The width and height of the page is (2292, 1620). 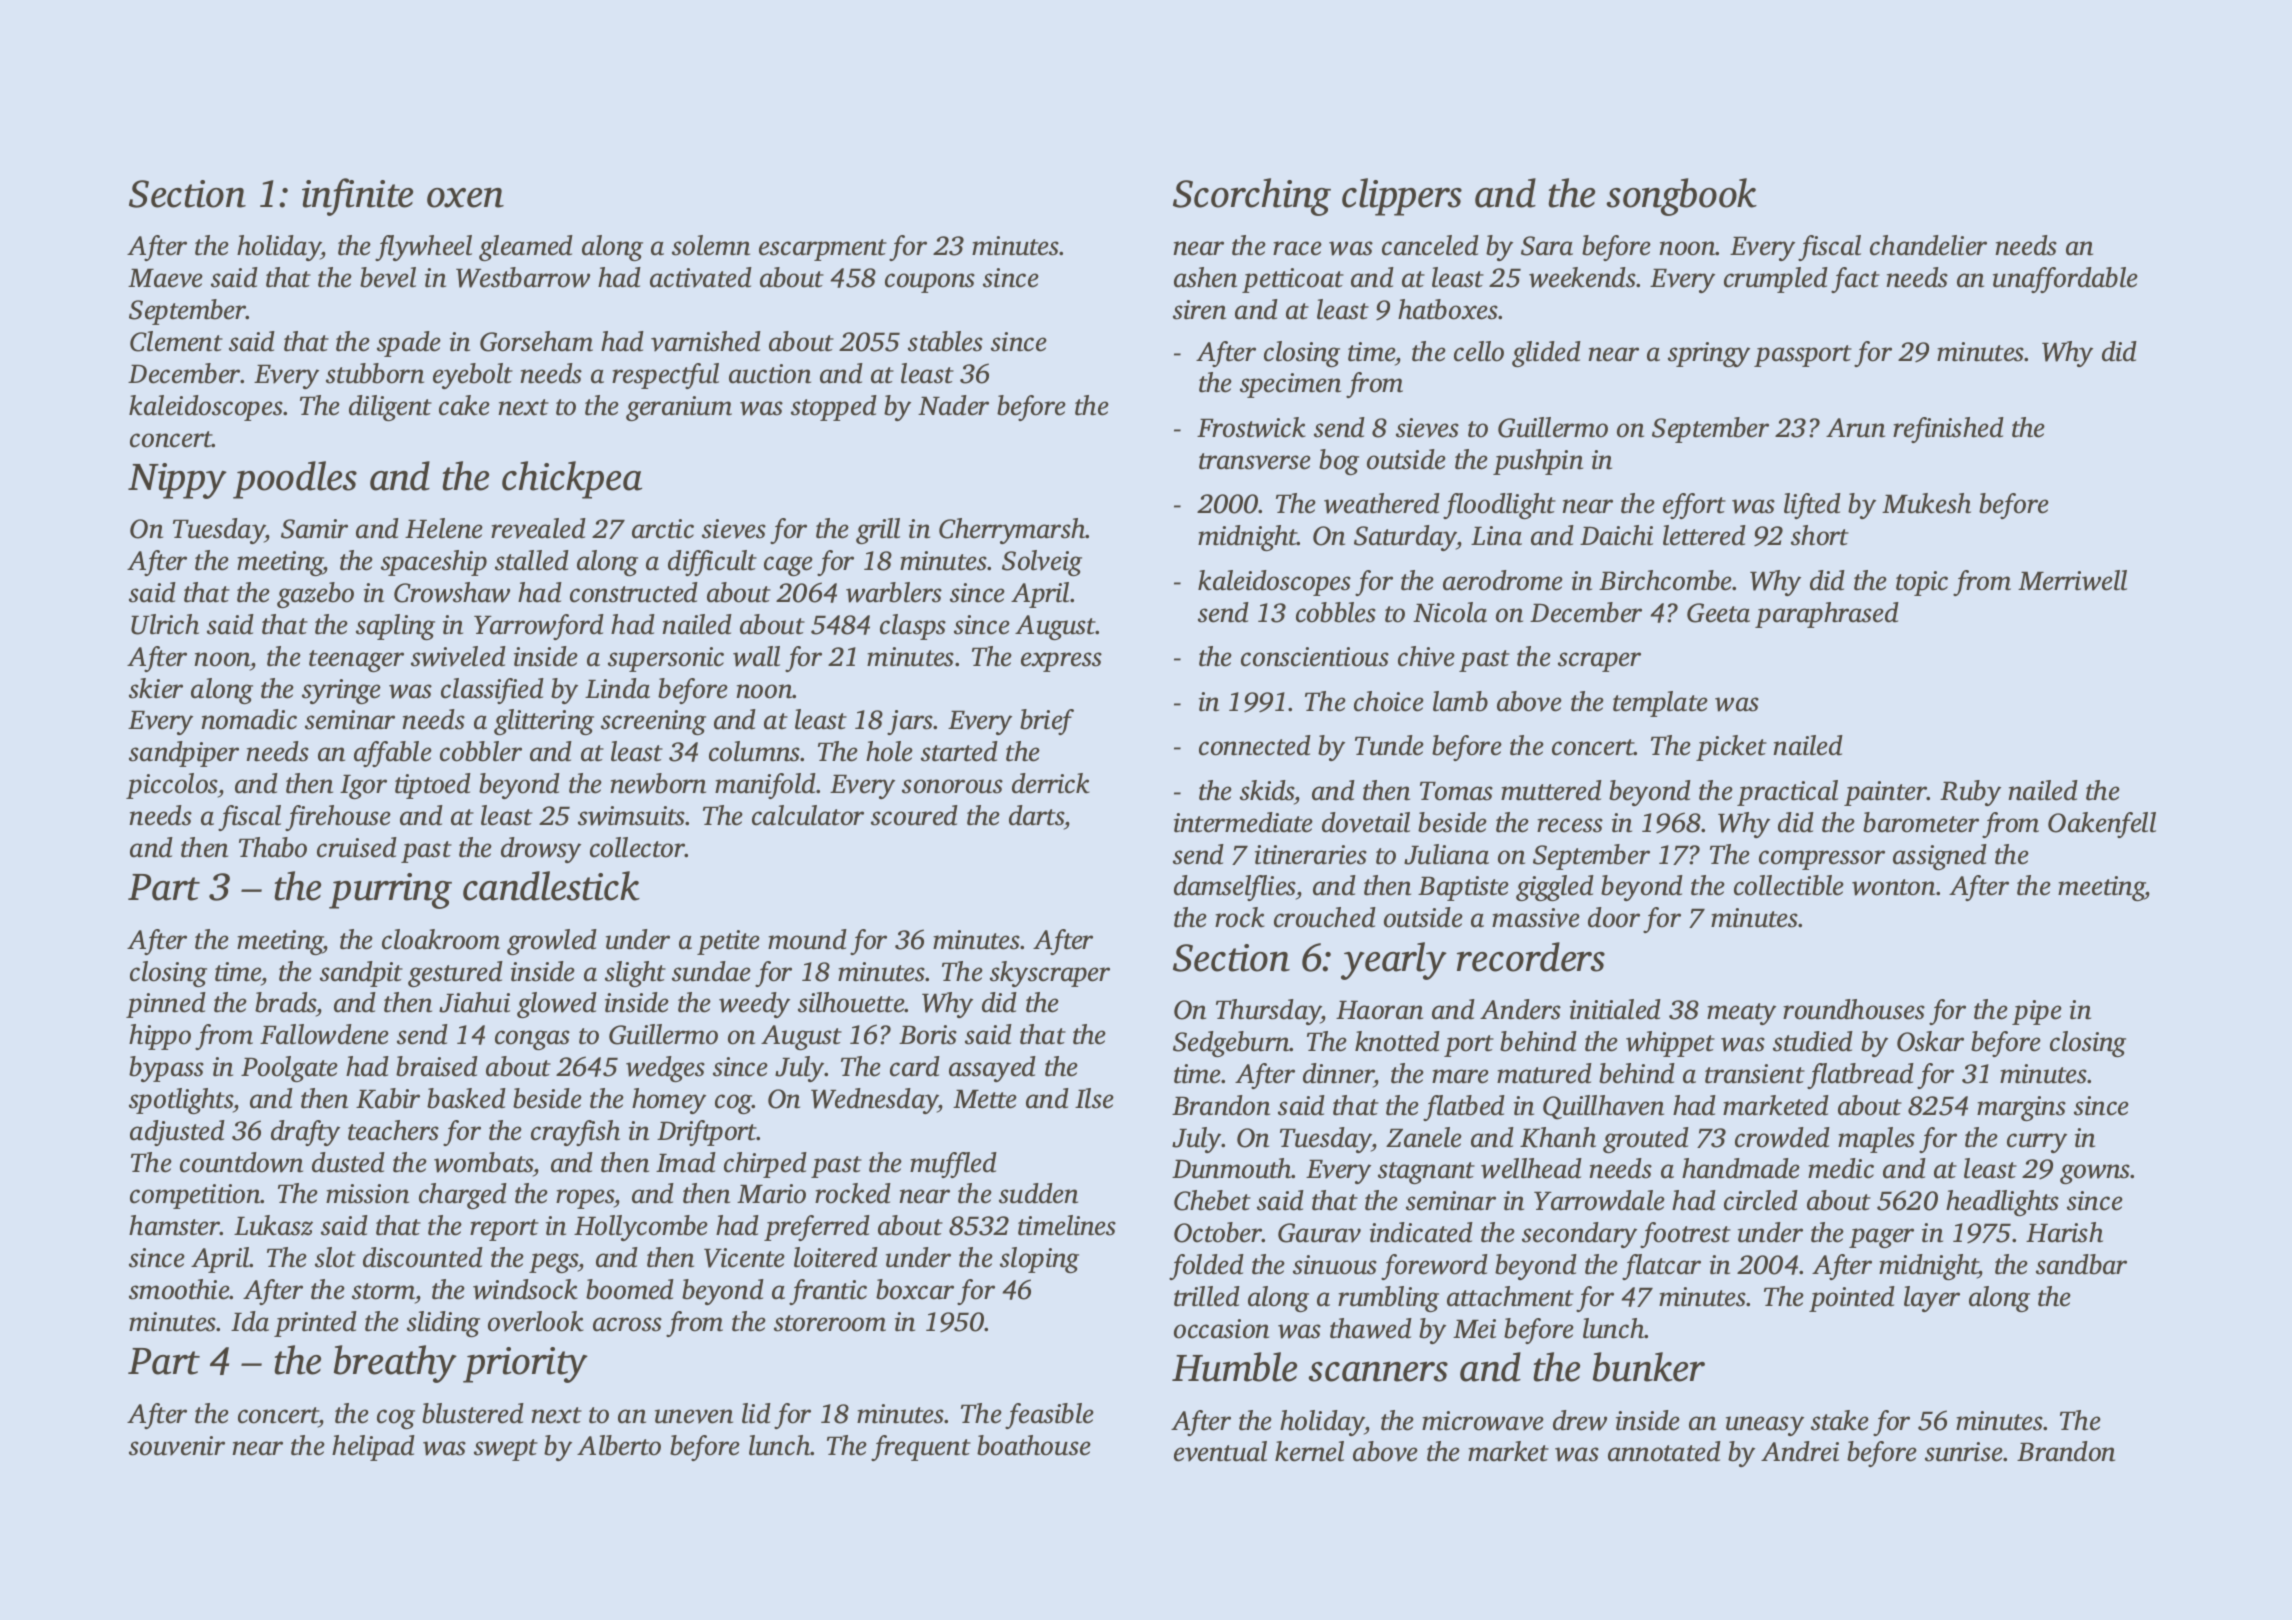 What do you see at coordinates (165, 278) in the page?
I see `Maeve` at bounding box center [165, 278].
